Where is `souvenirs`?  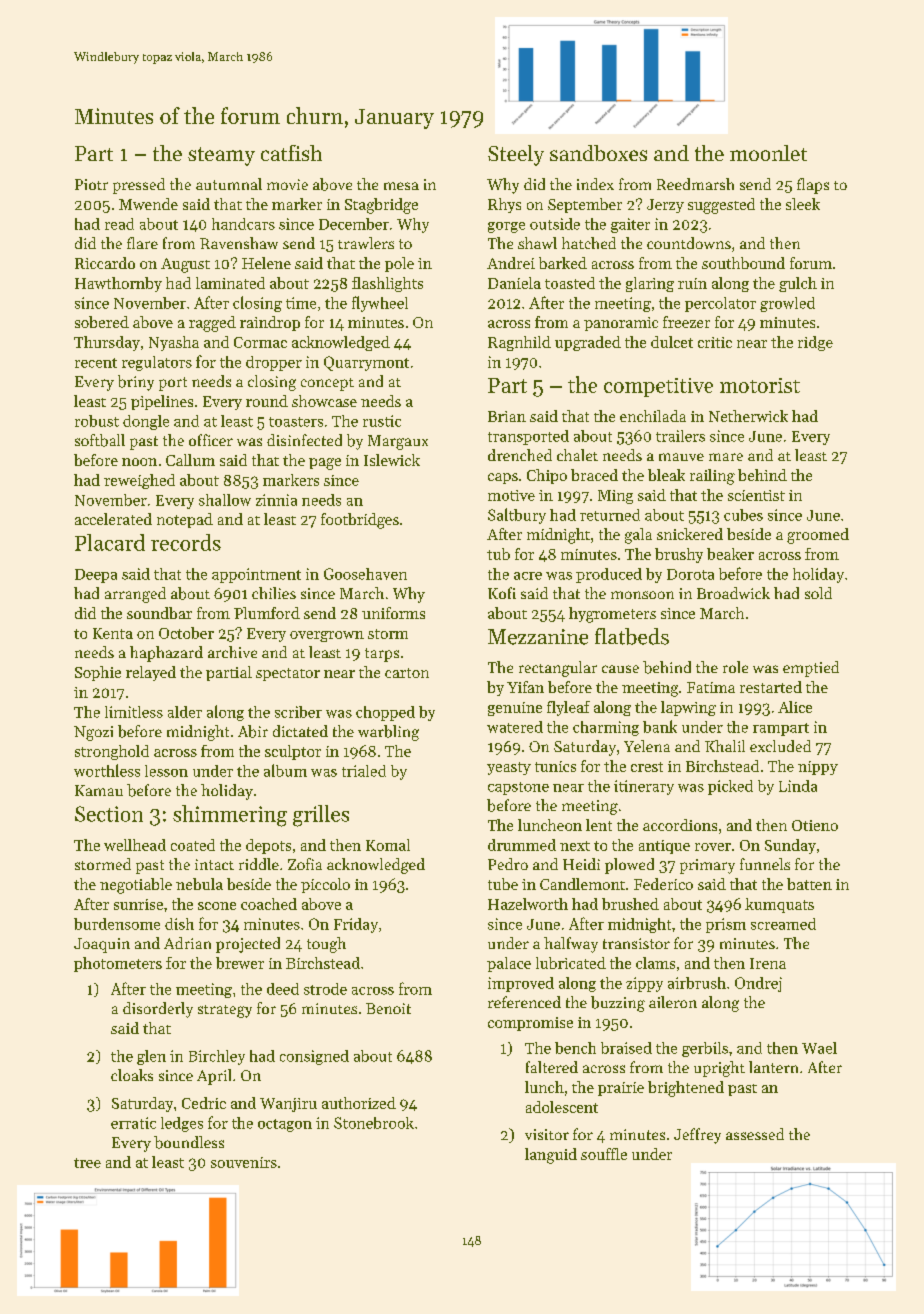
souvenirs is located at coordinates (244, 1162).
